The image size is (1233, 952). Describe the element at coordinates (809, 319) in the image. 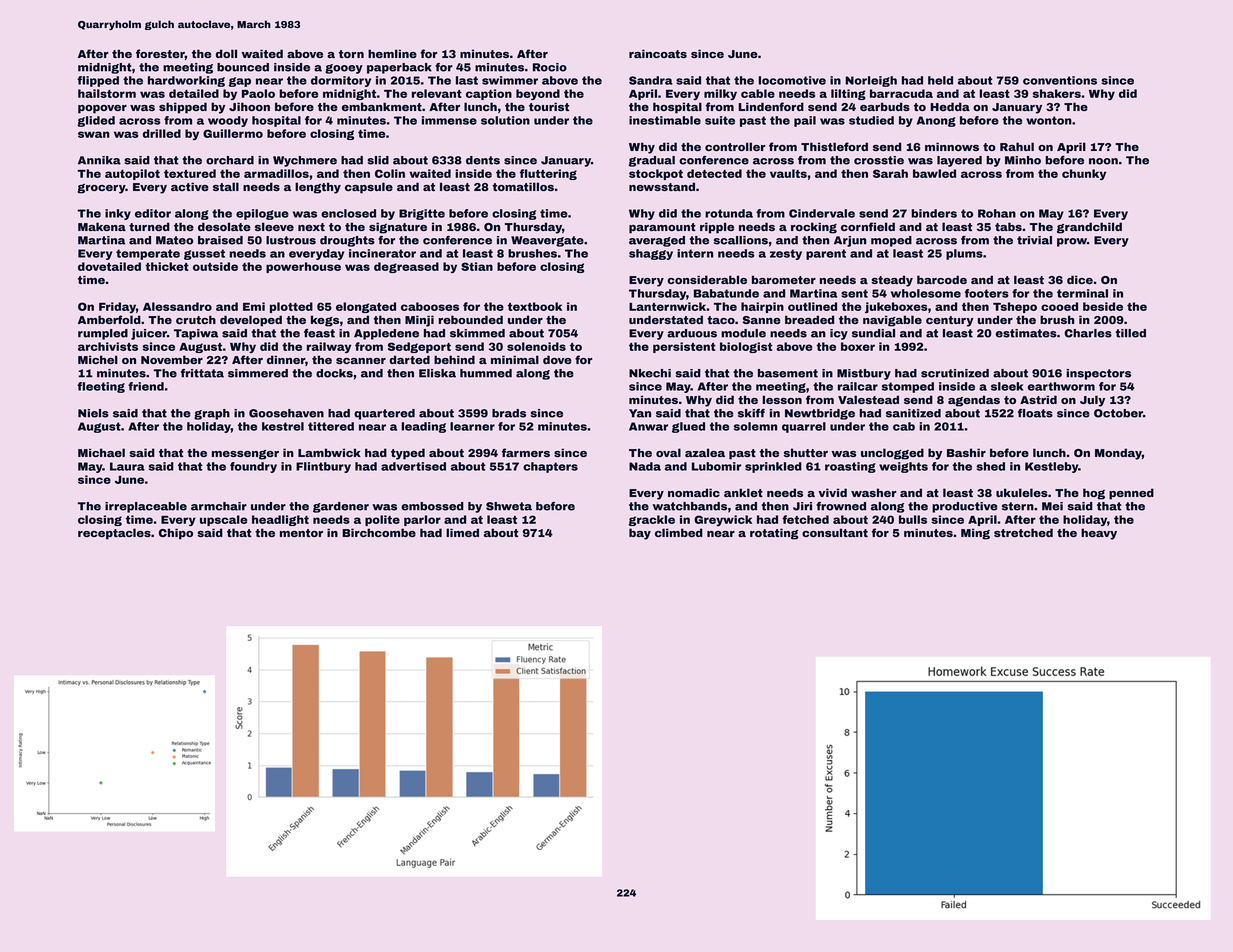

I see `breaded` at that location.
